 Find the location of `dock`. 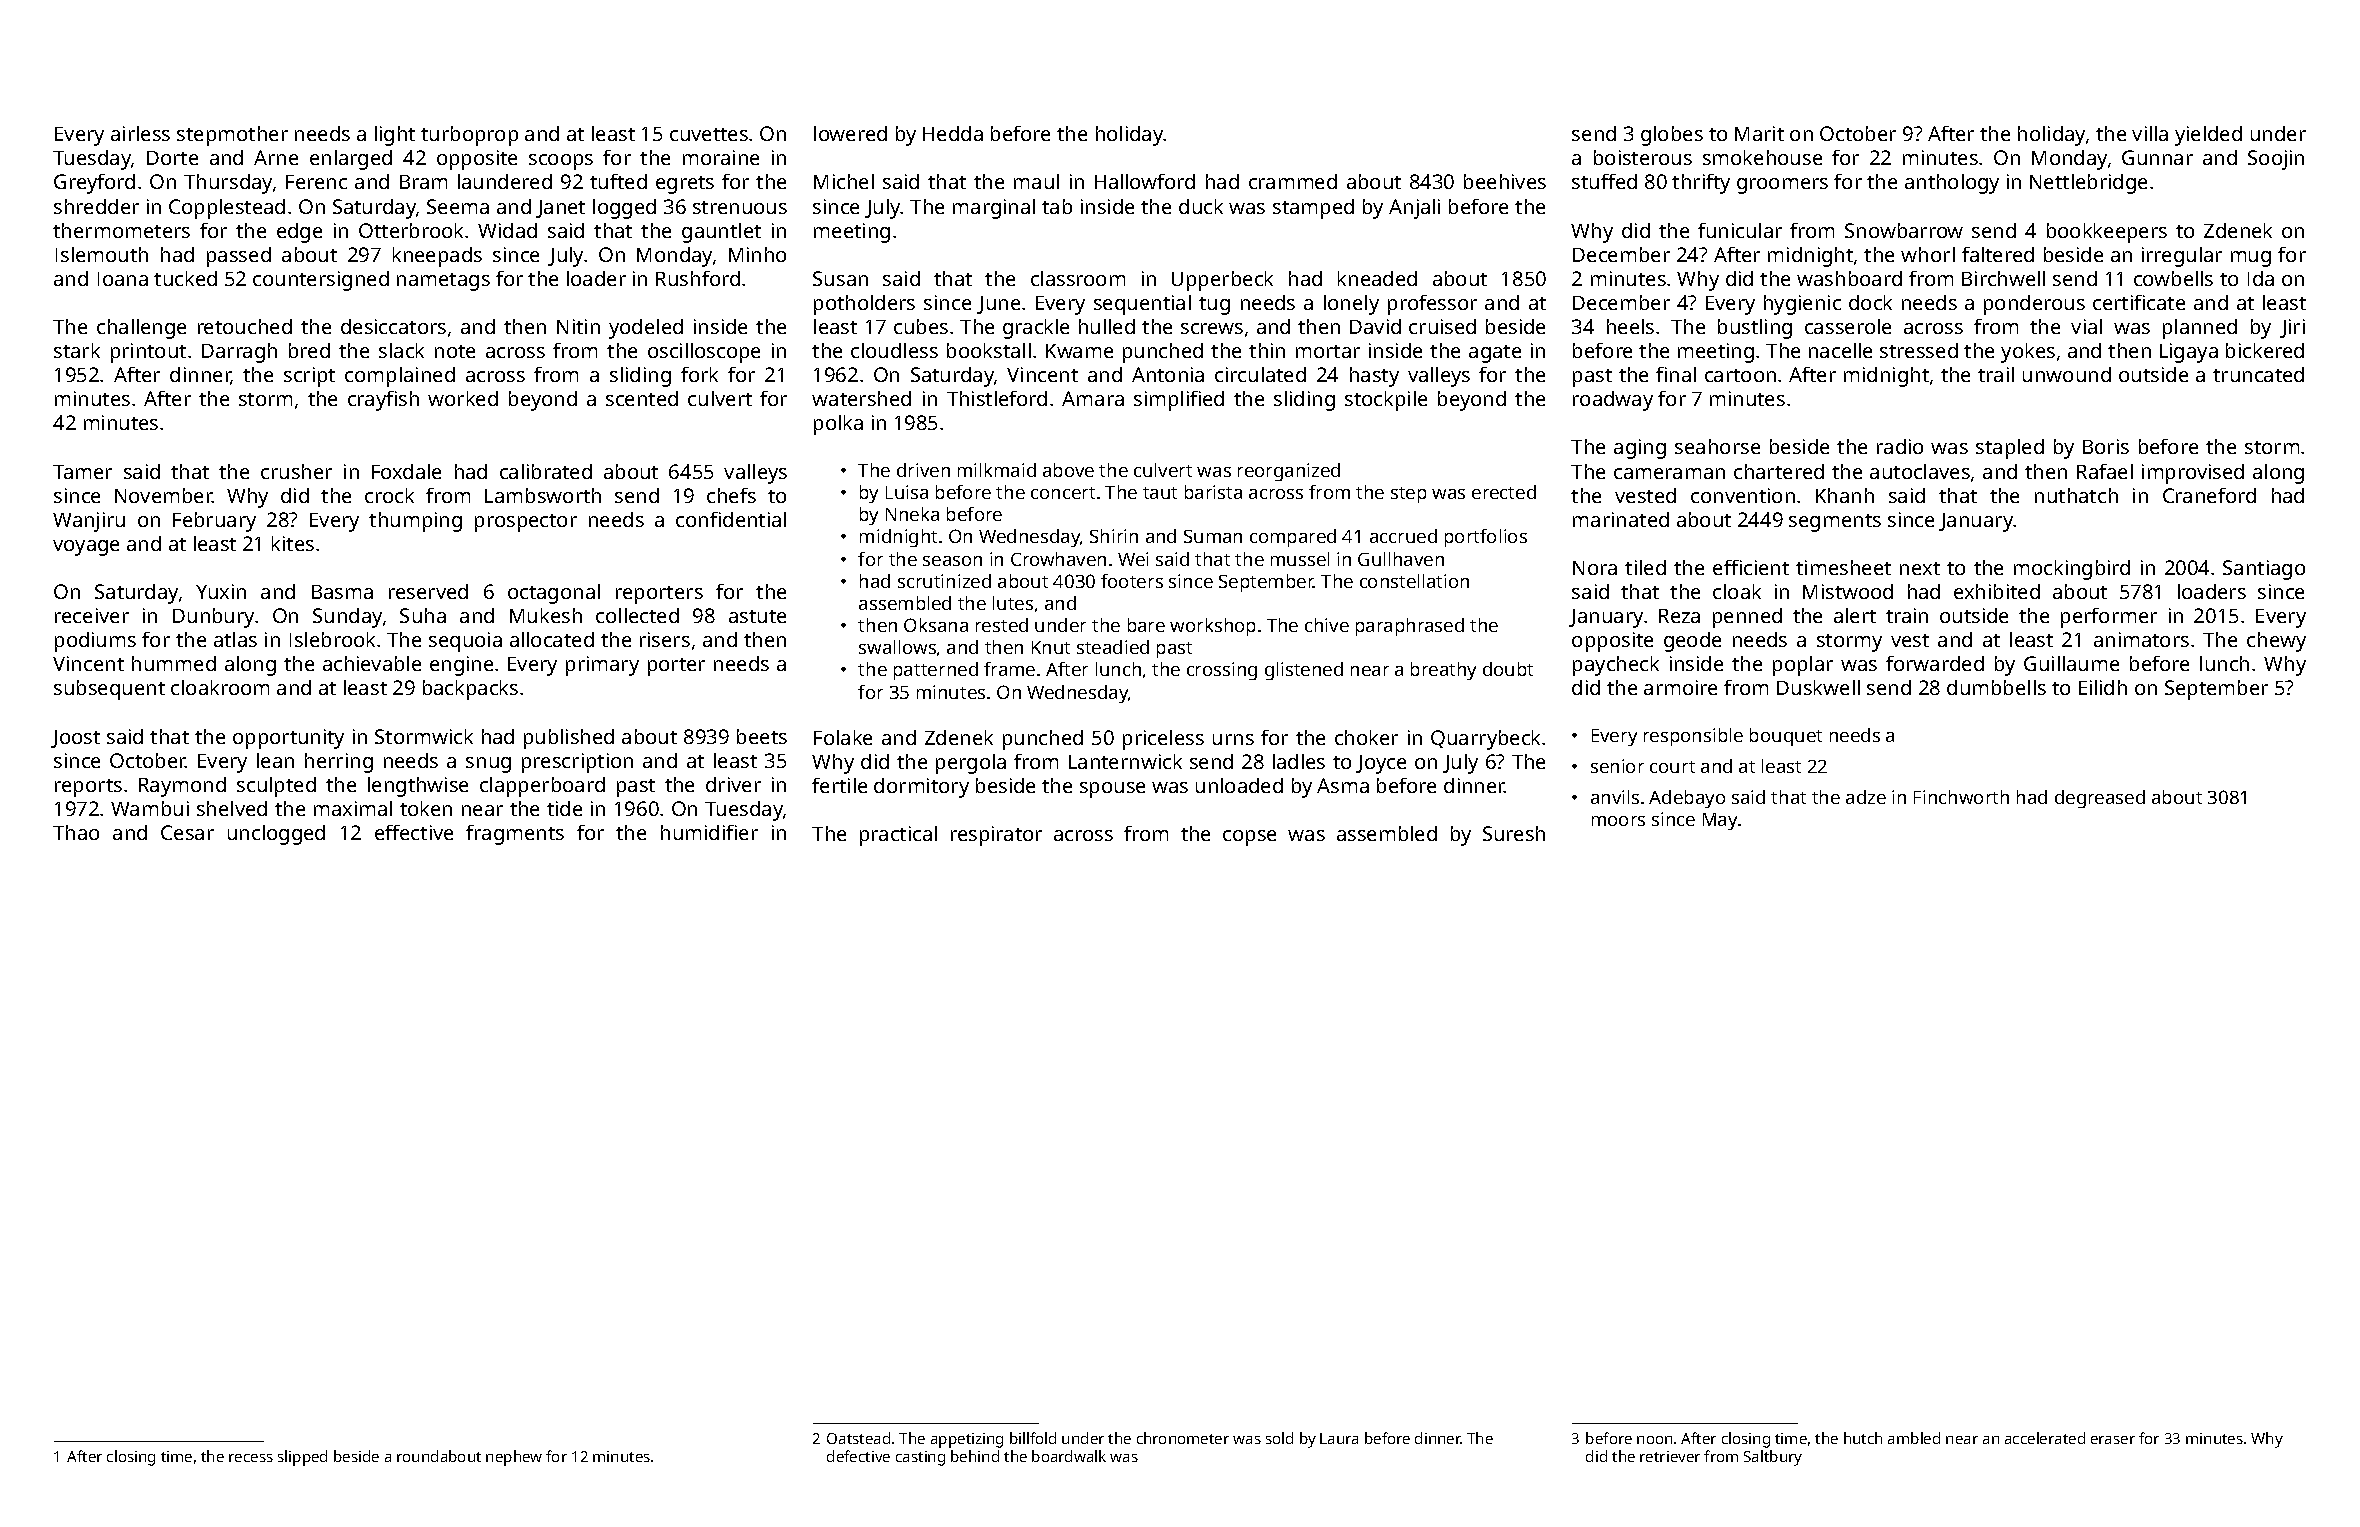

dock is located at coordinates (1870, 302).
